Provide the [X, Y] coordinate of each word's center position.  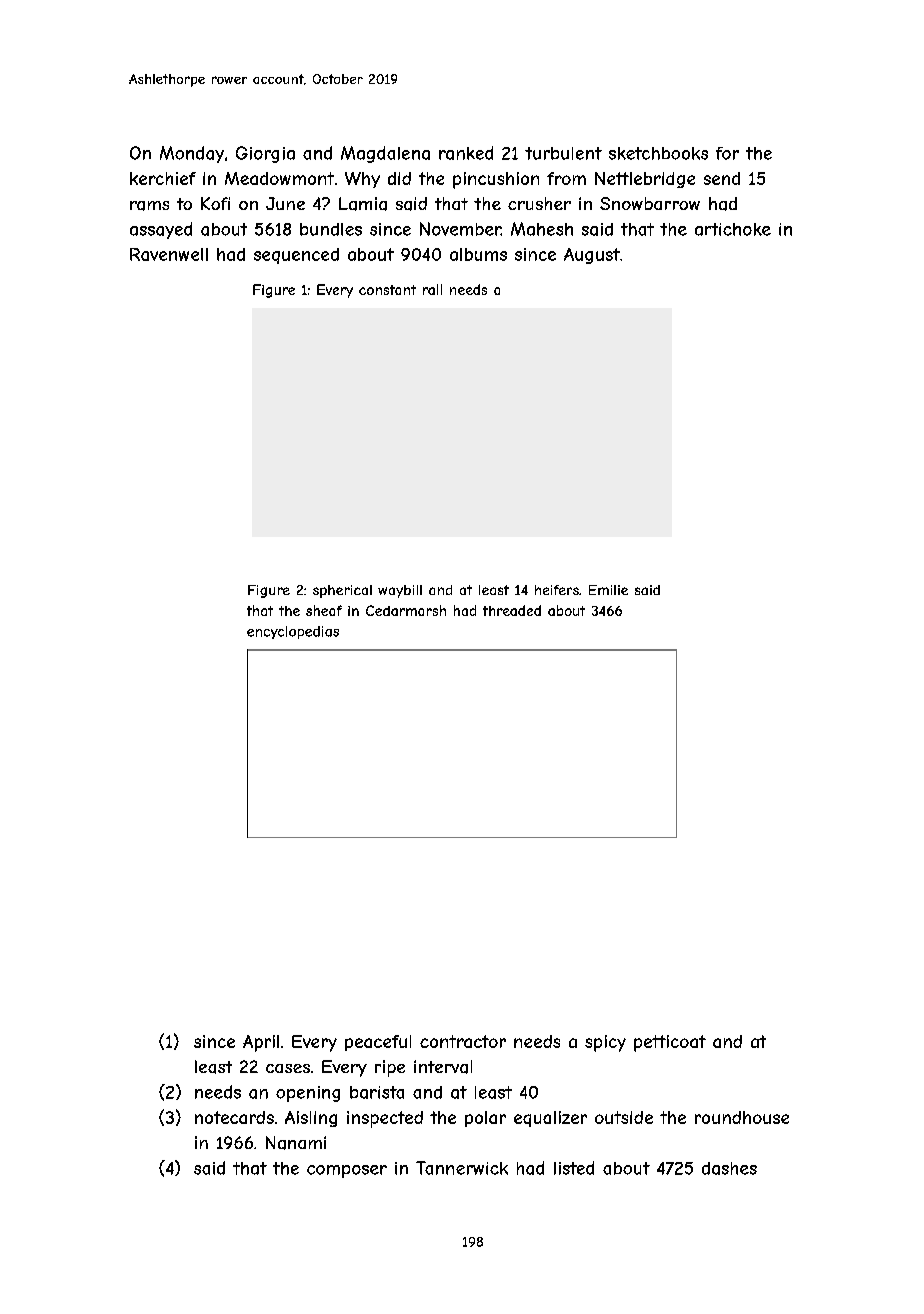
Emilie [608, 590]
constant [387, 290]
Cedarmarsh [406, 610]
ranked [466, 153]
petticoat [670, 1043]
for [727, 153]
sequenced [296, 256]
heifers [557, 590]
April [261, 1043]
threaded [512, 610]
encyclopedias [293, 632]
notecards [234, 1117]
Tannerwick [462, 1168]
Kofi [215, 203]
